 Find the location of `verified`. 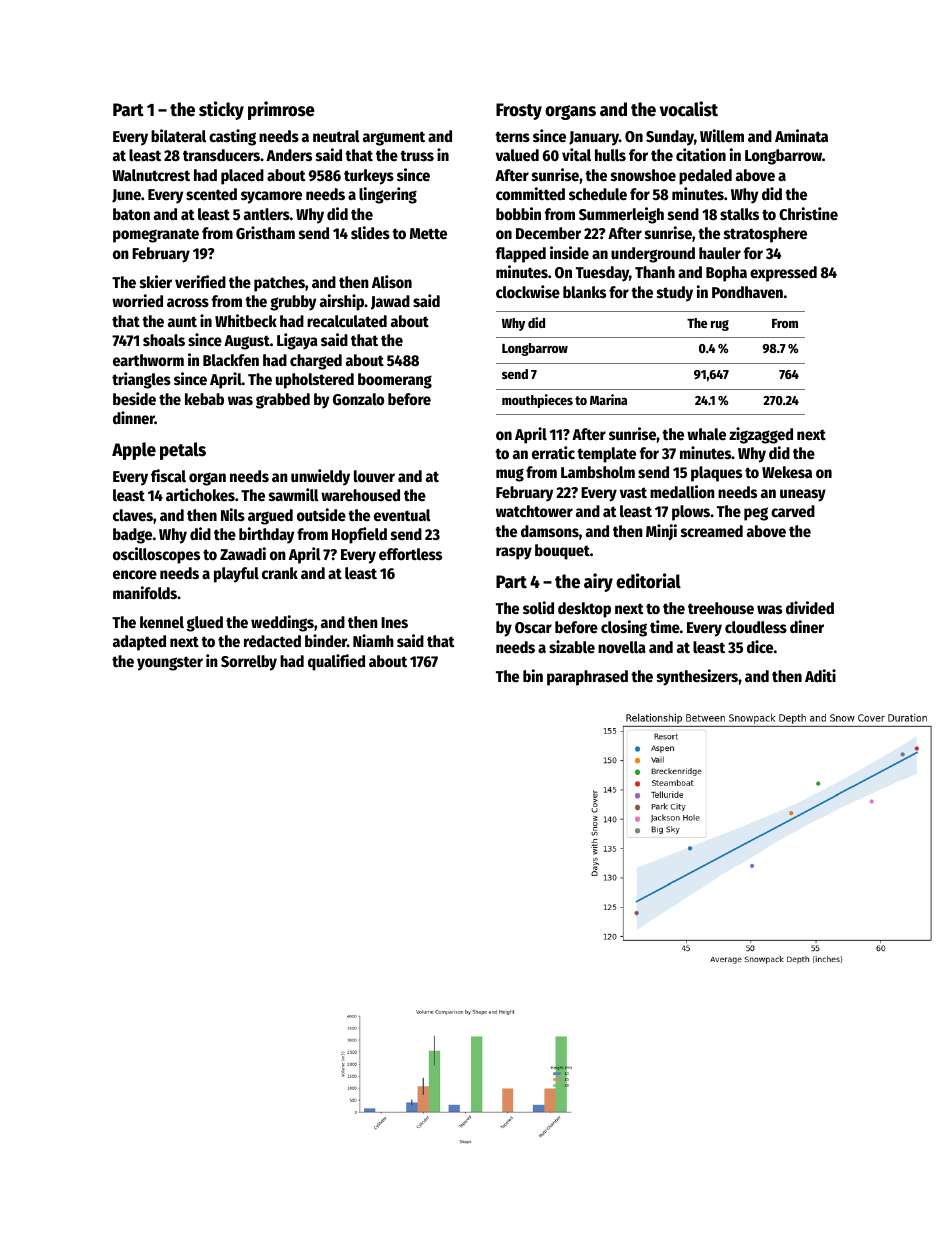

verified is located at coordinates (200, 282).
